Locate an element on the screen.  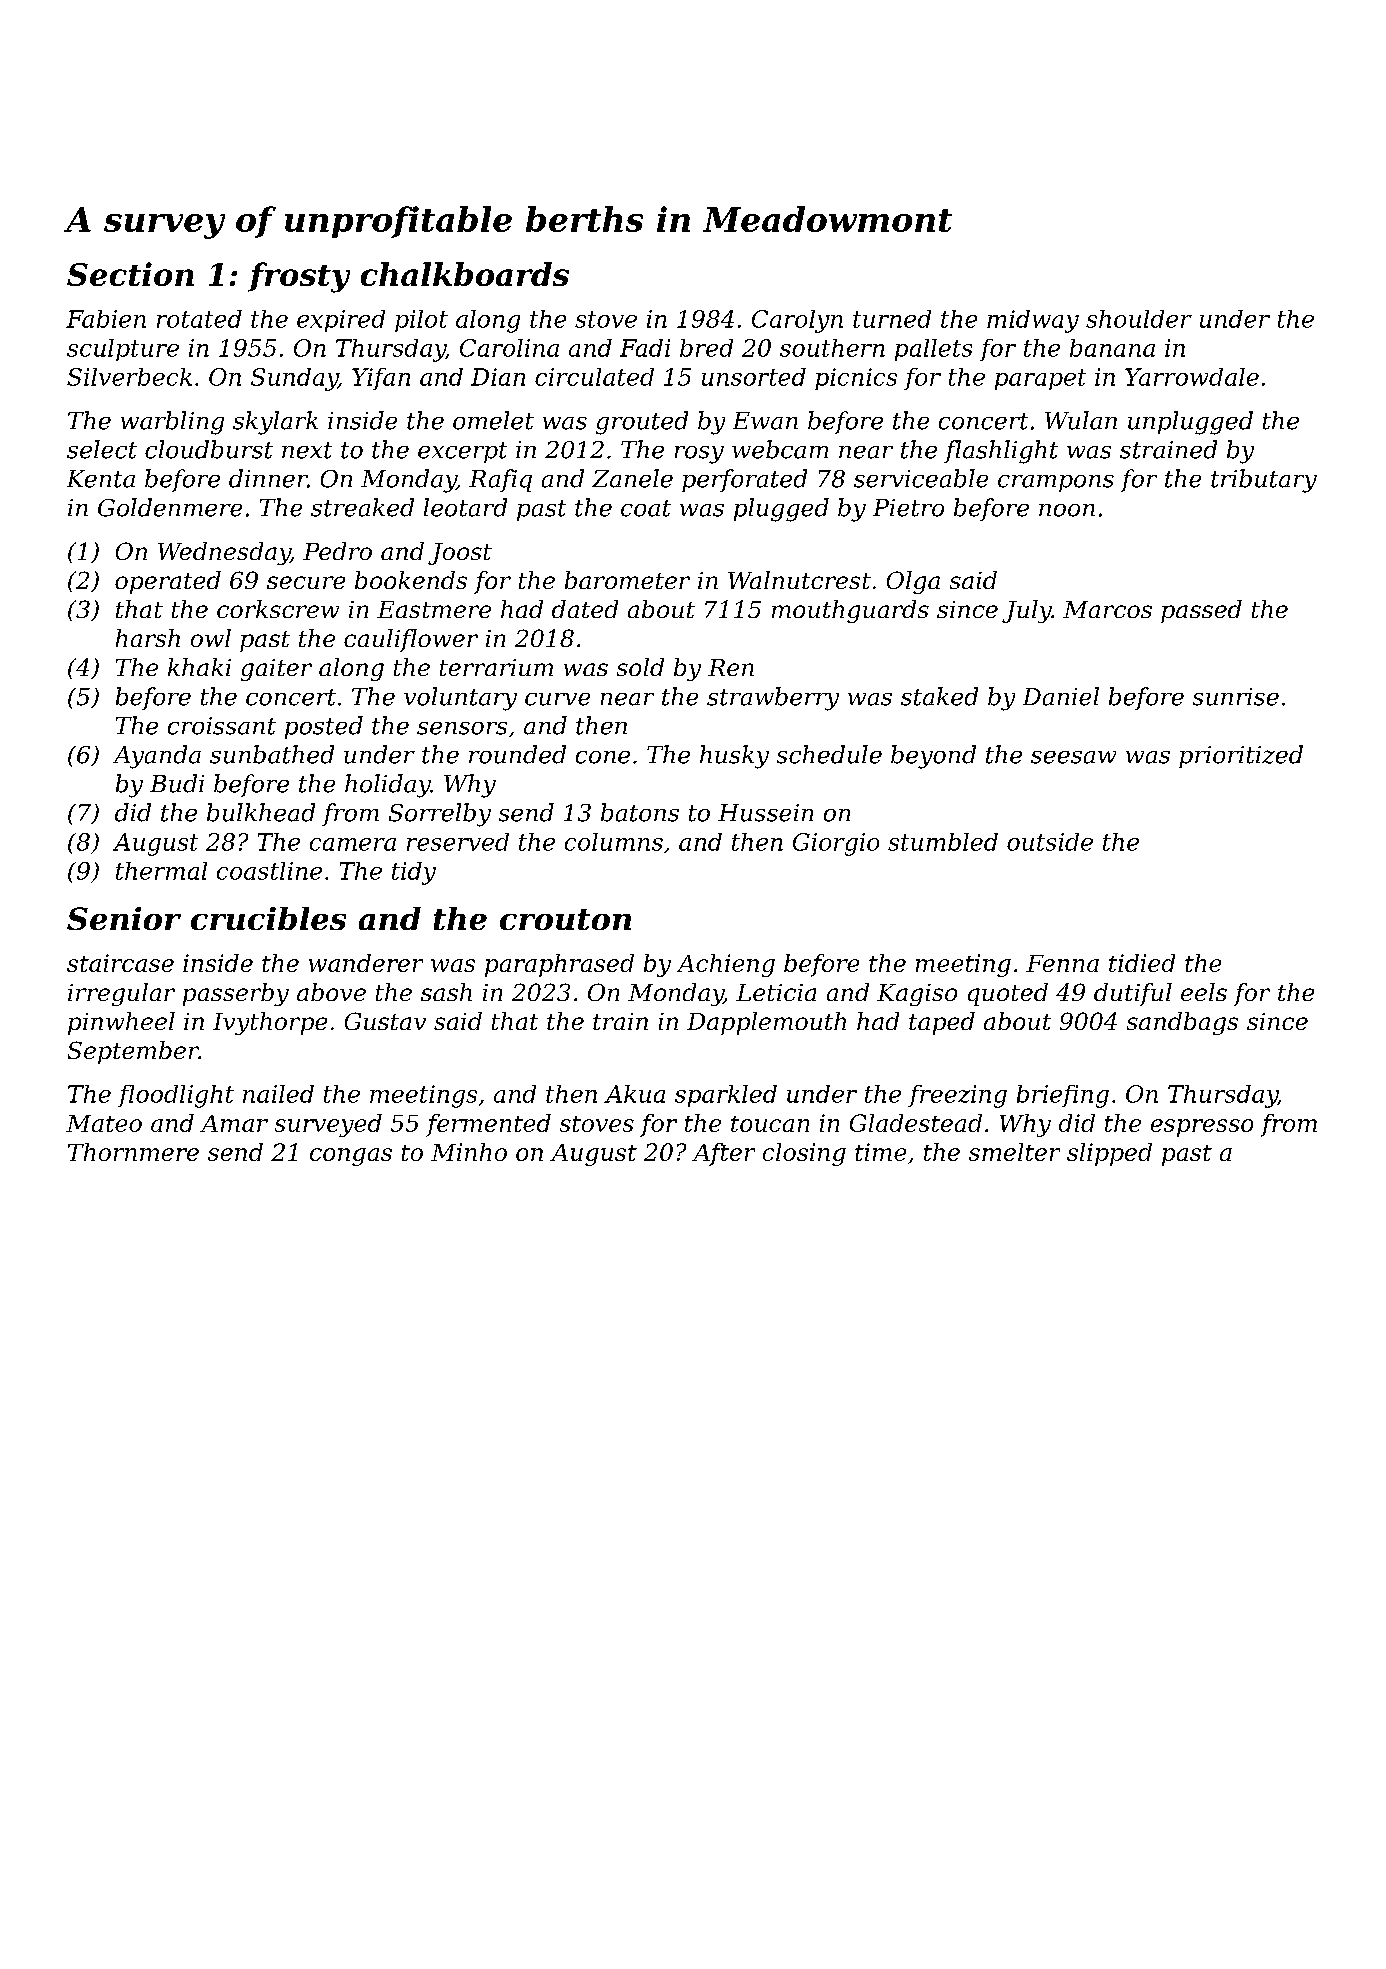
streaked is located at coordinates (362, 507).
